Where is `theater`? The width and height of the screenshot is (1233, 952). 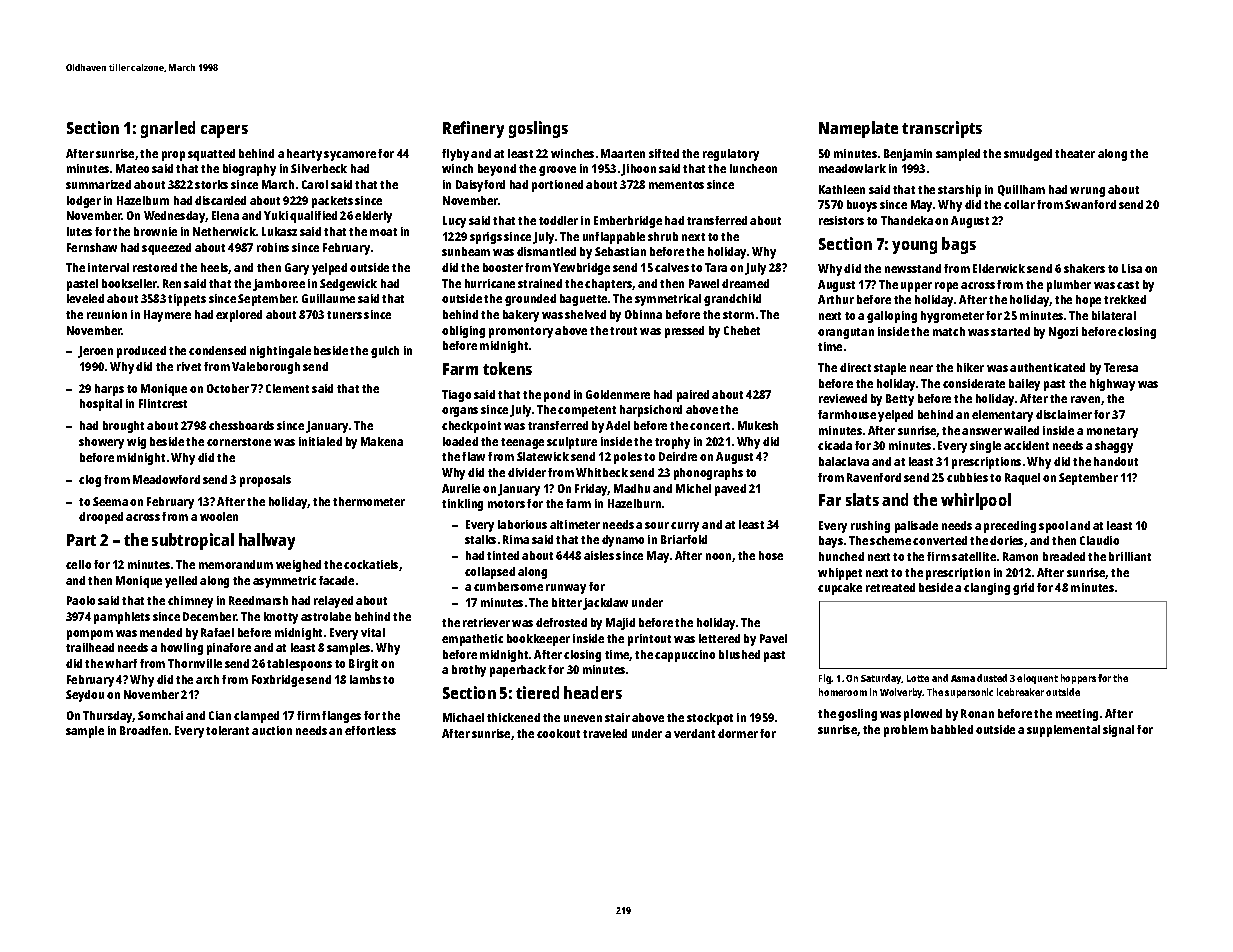 theater is located at coordinates (1075, 153).
